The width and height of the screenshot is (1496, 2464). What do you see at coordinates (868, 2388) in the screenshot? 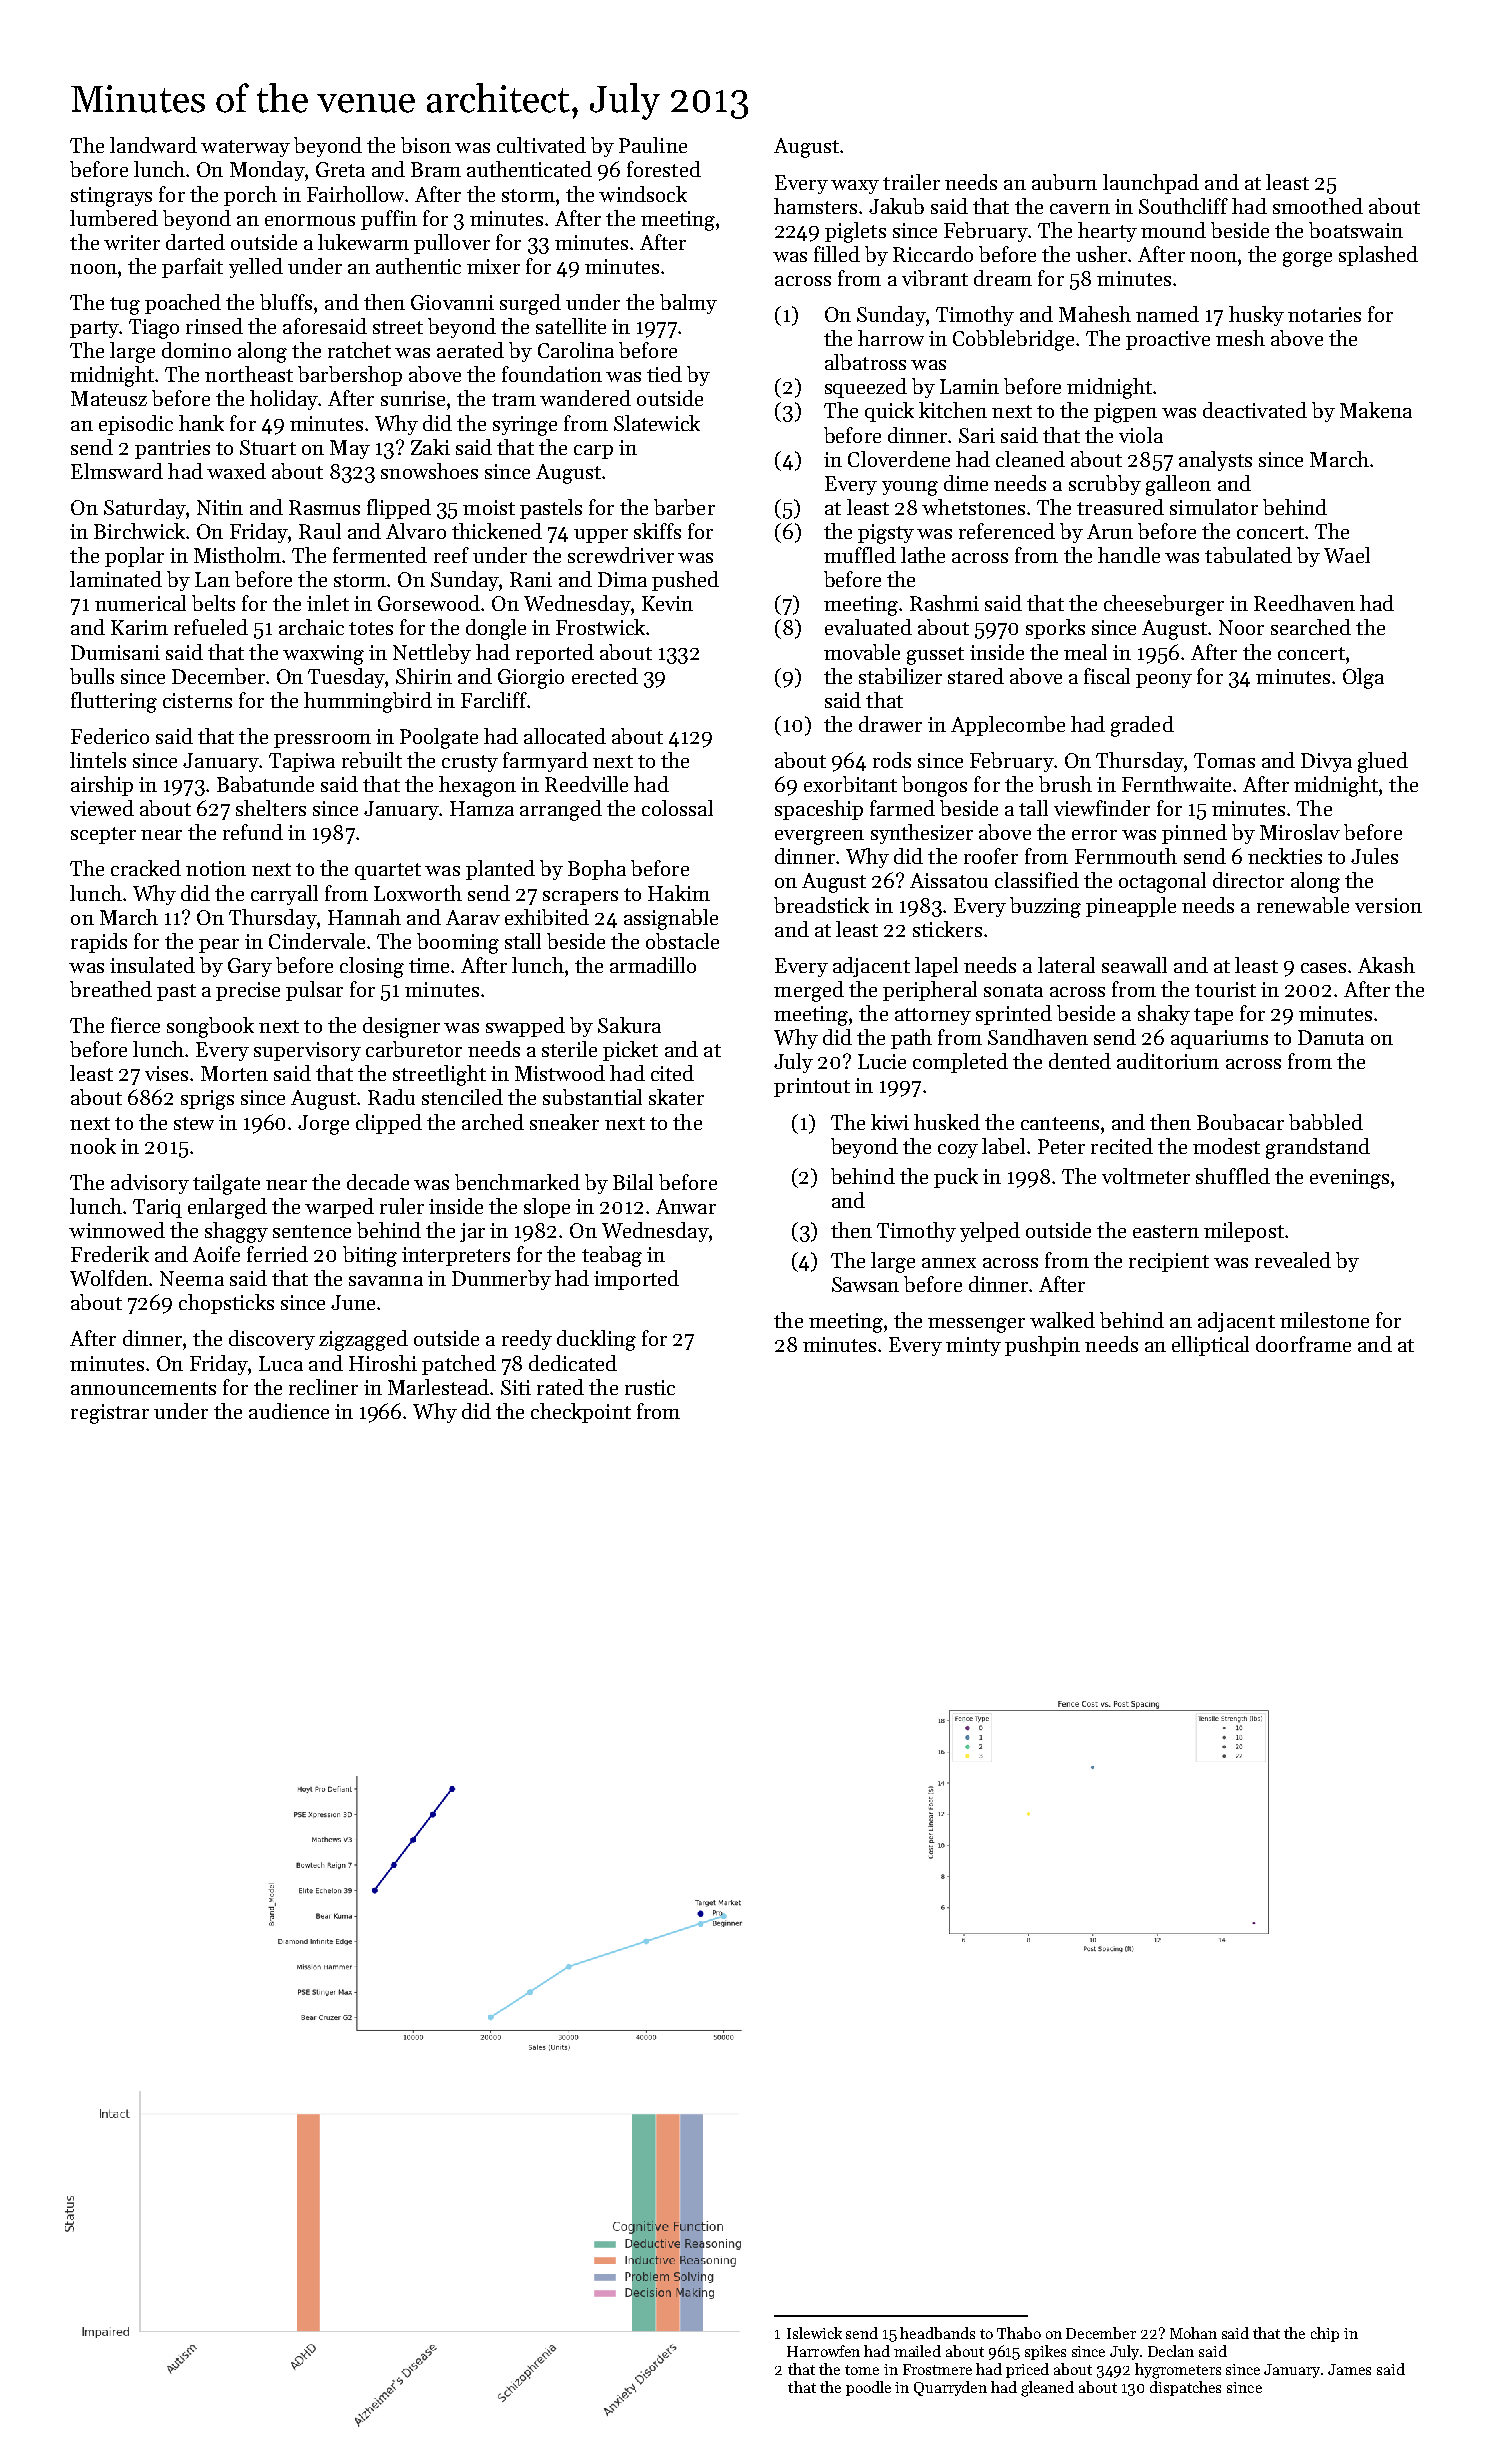
I see `poodle` at bounding box center [868, 2388].
